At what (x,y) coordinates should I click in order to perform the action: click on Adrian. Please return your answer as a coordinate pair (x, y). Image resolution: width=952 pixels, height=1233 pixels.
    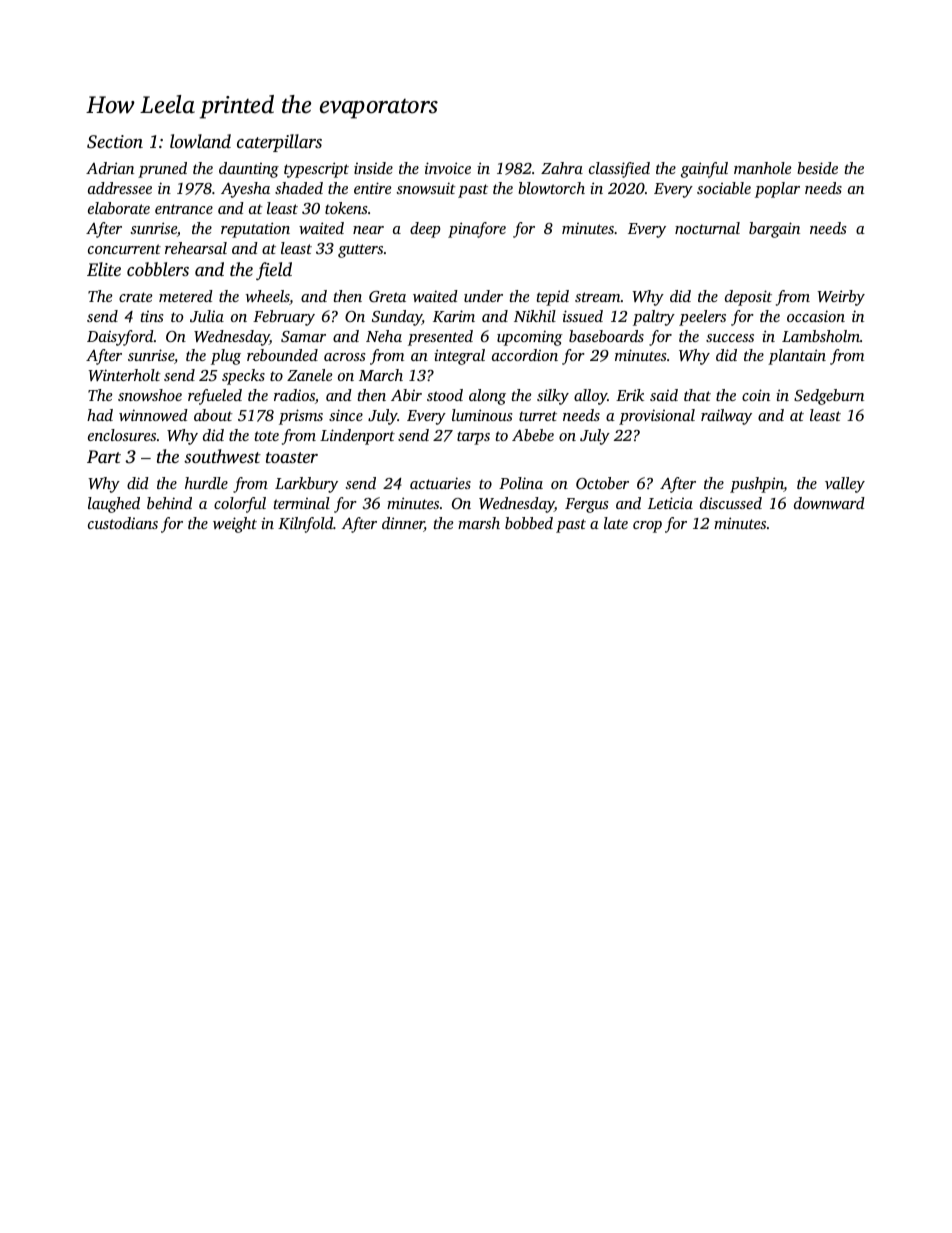
    Looking at the image, I should click on (110, 168).
